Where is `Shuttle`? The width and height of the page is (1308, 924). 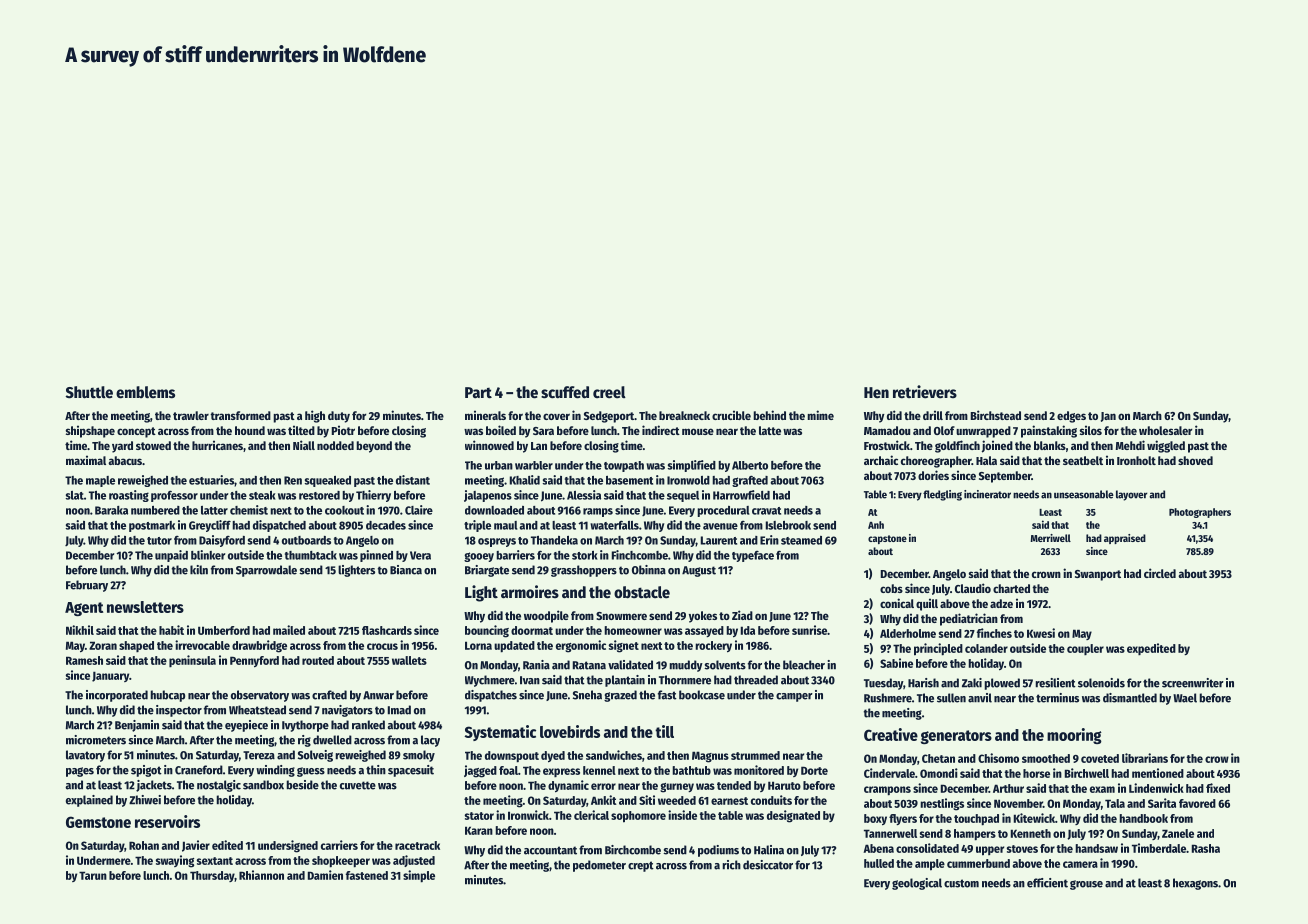 Shuttle is located at coordinates (89, 392).
